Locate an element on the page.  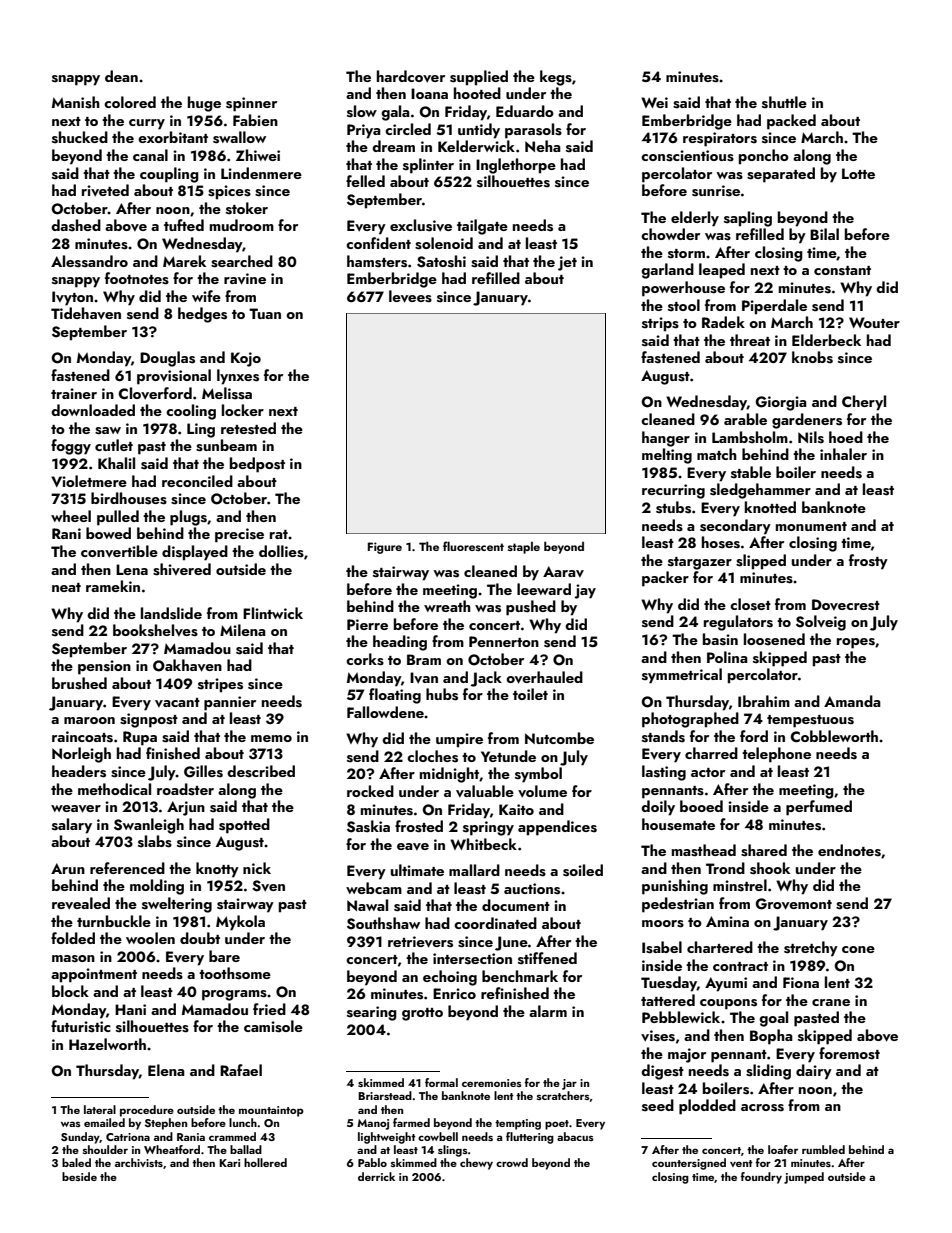
hardcover is located at coordinates (411, 76).
